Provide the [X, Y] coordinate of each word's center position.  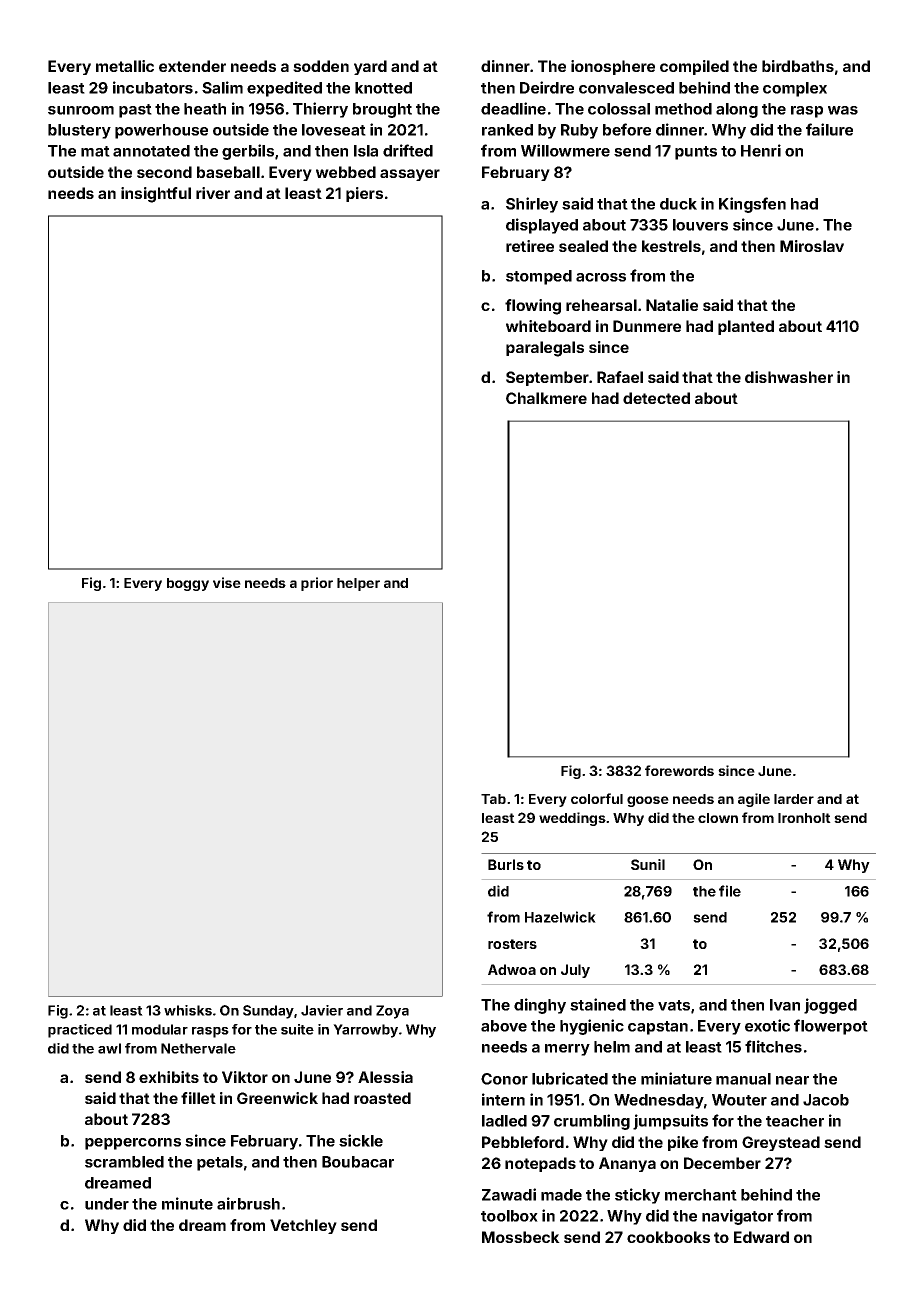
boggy [188, 584]
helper [358, 584]
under [107, 1204]
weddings [572, 819]
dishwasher [789, 377]
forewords [679, 770]
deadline [513, 108]
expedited [284, 89]
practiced [80, 1031]
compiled [694, 67]
